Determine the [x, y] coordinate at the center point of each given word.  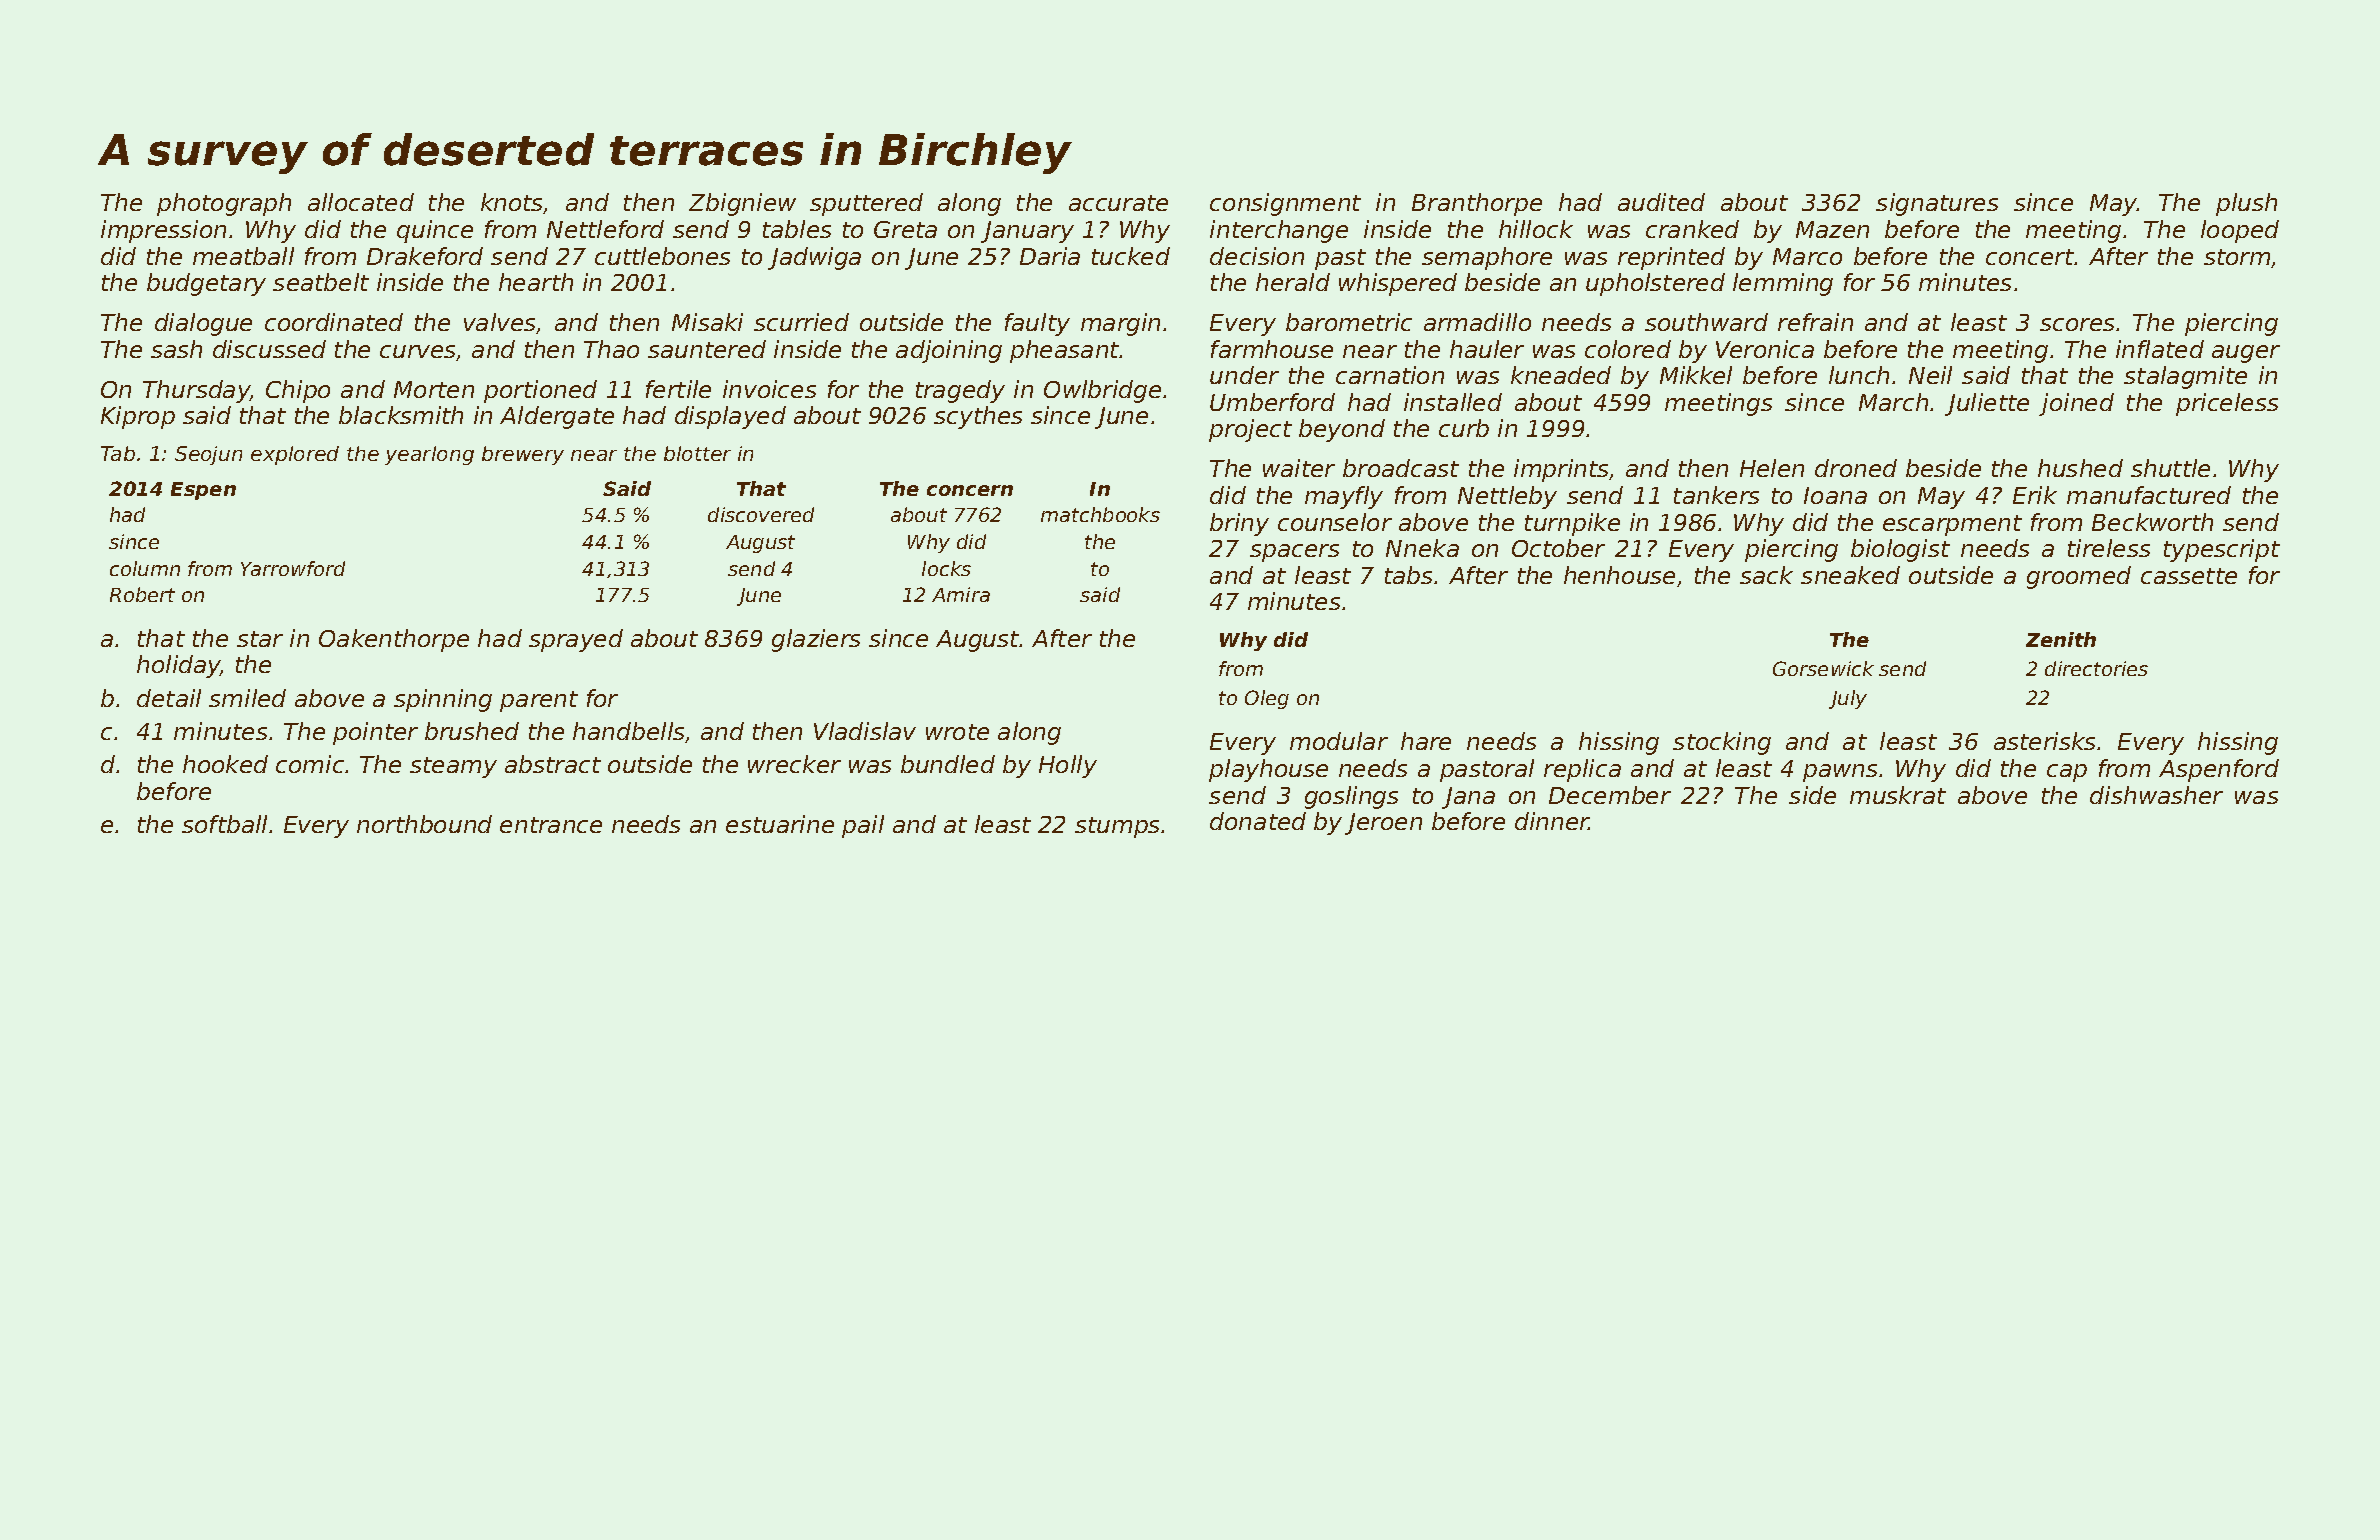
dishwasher [2156, 795]
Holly [1068, 766]
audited [1661, 202]
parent [539, 701]
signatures [1937, 204]
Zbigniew [742, 204]
